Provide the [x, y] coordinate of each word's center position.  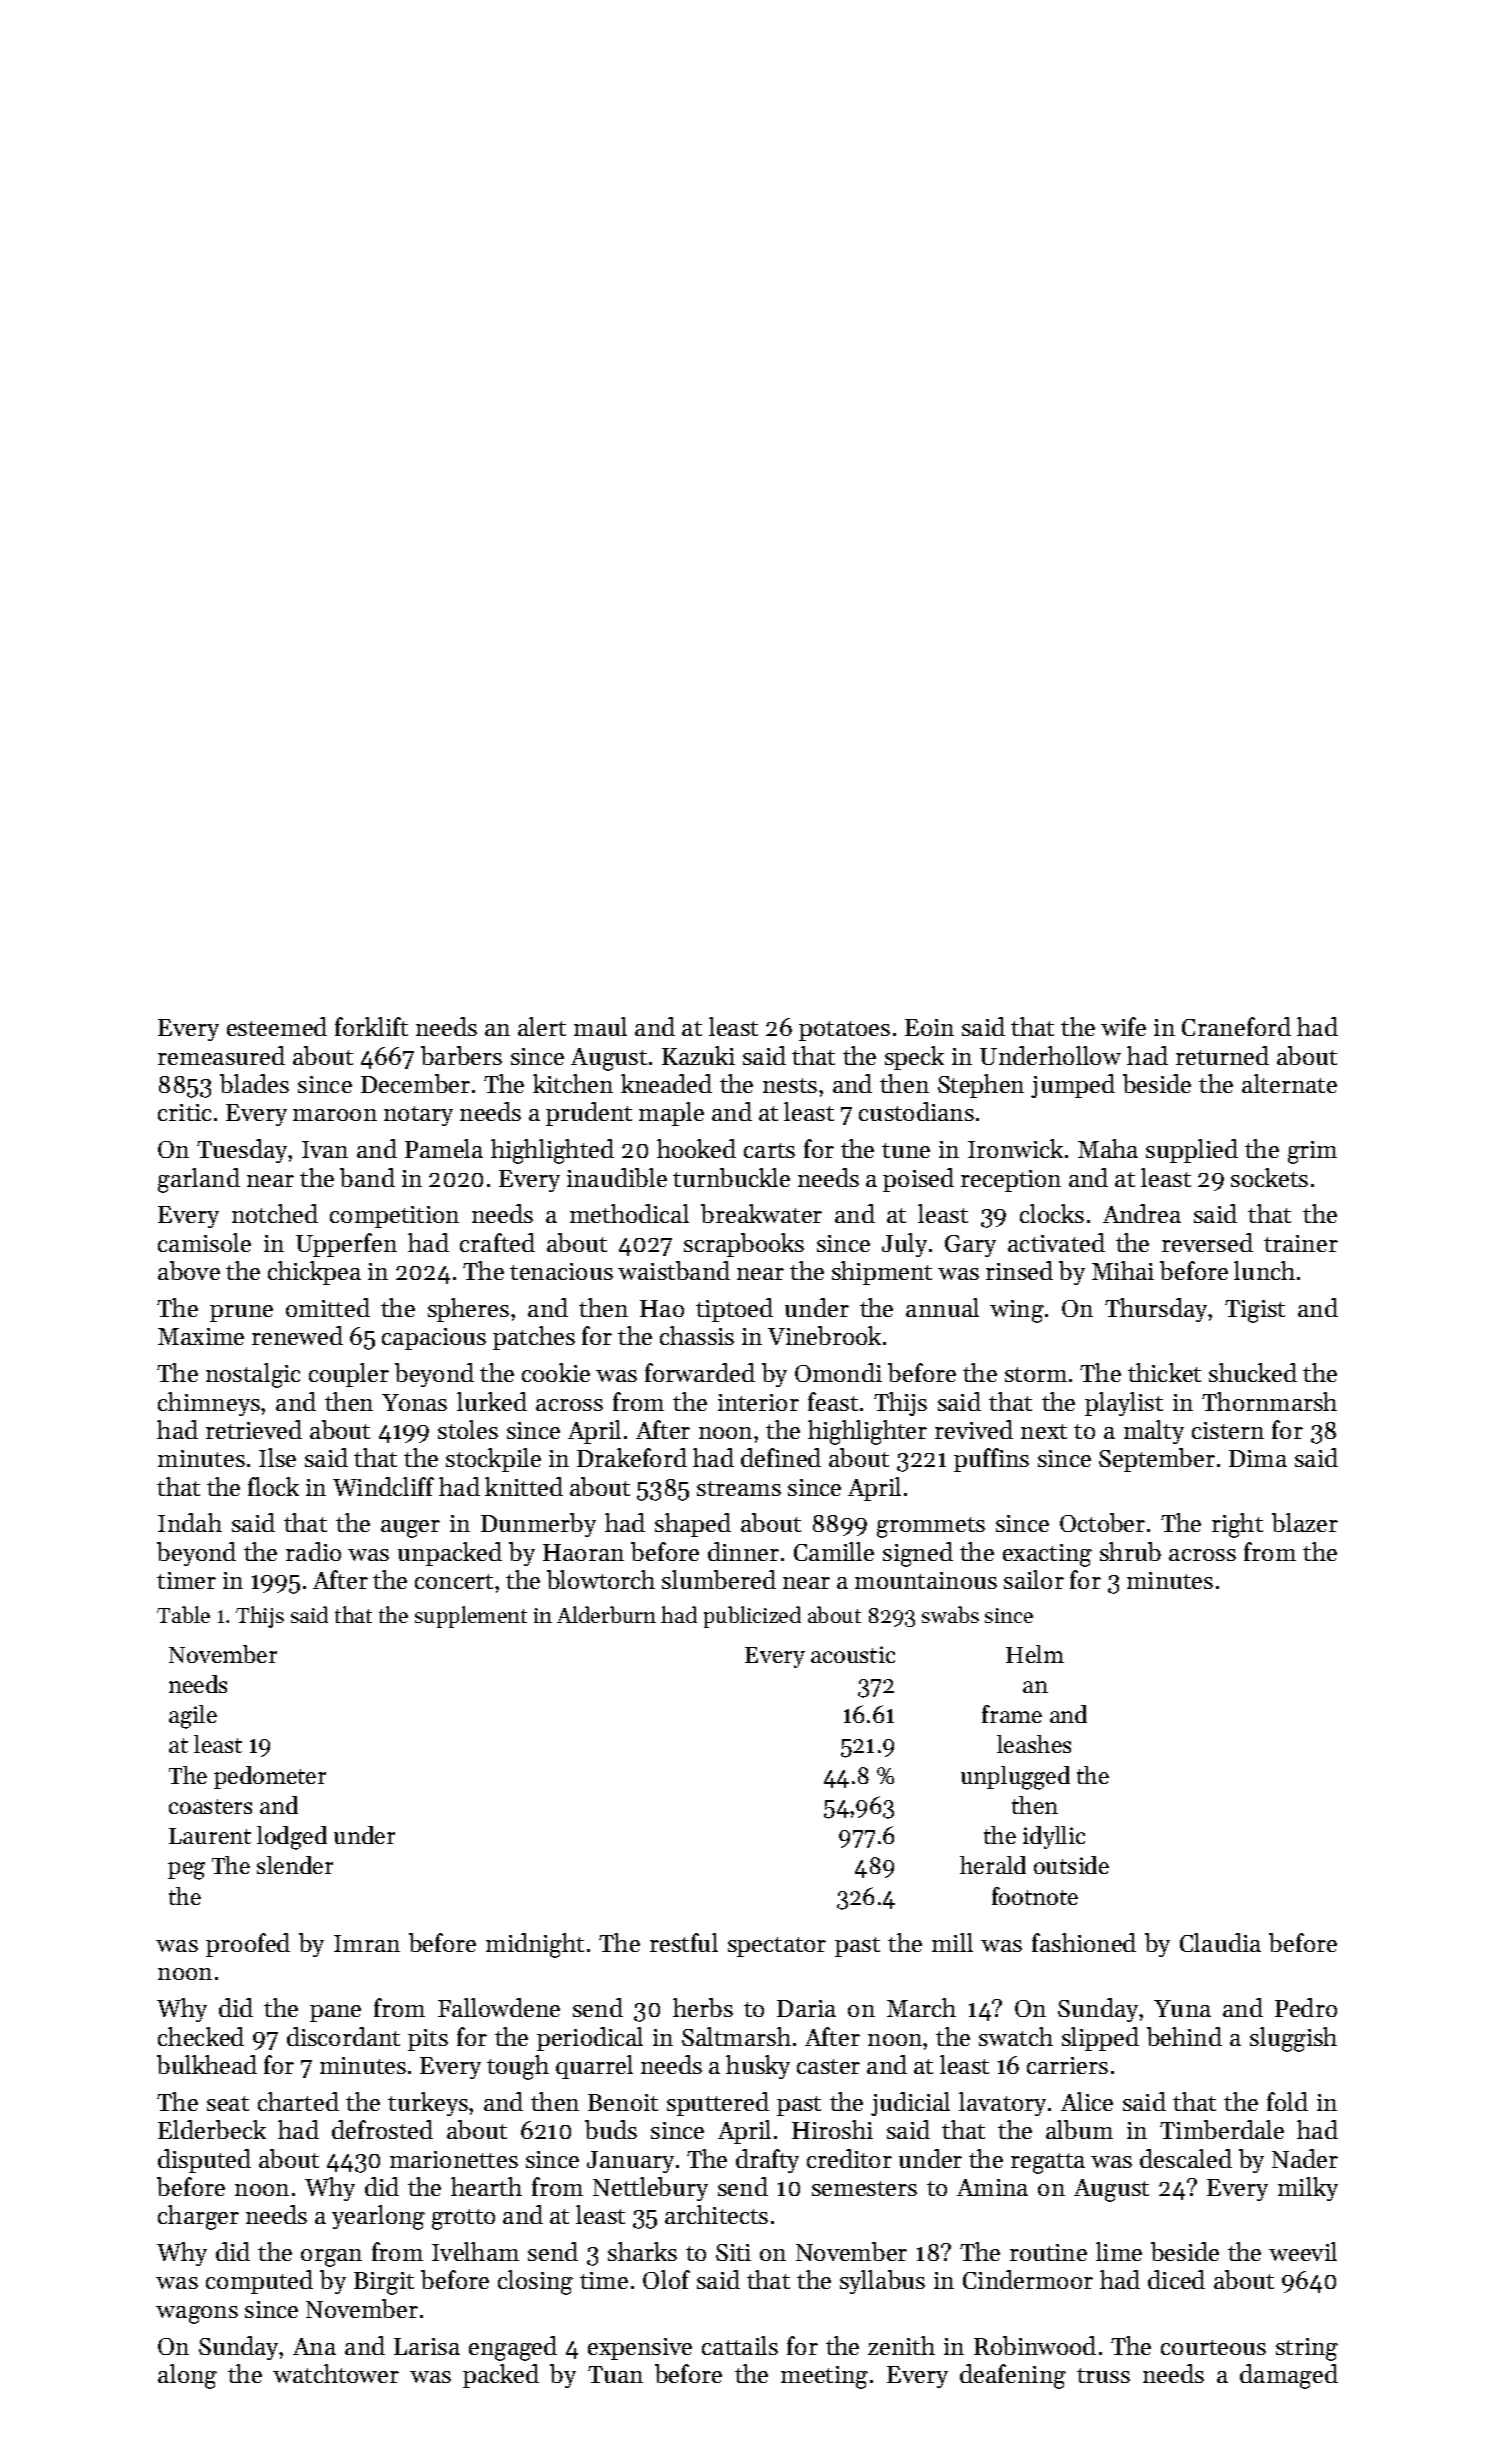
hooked [696, 1148]
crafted [497, 1242]
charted [298, 2101]
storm [1036, 1374]
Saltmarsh [736, 2036]
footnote [1035, 1896]
